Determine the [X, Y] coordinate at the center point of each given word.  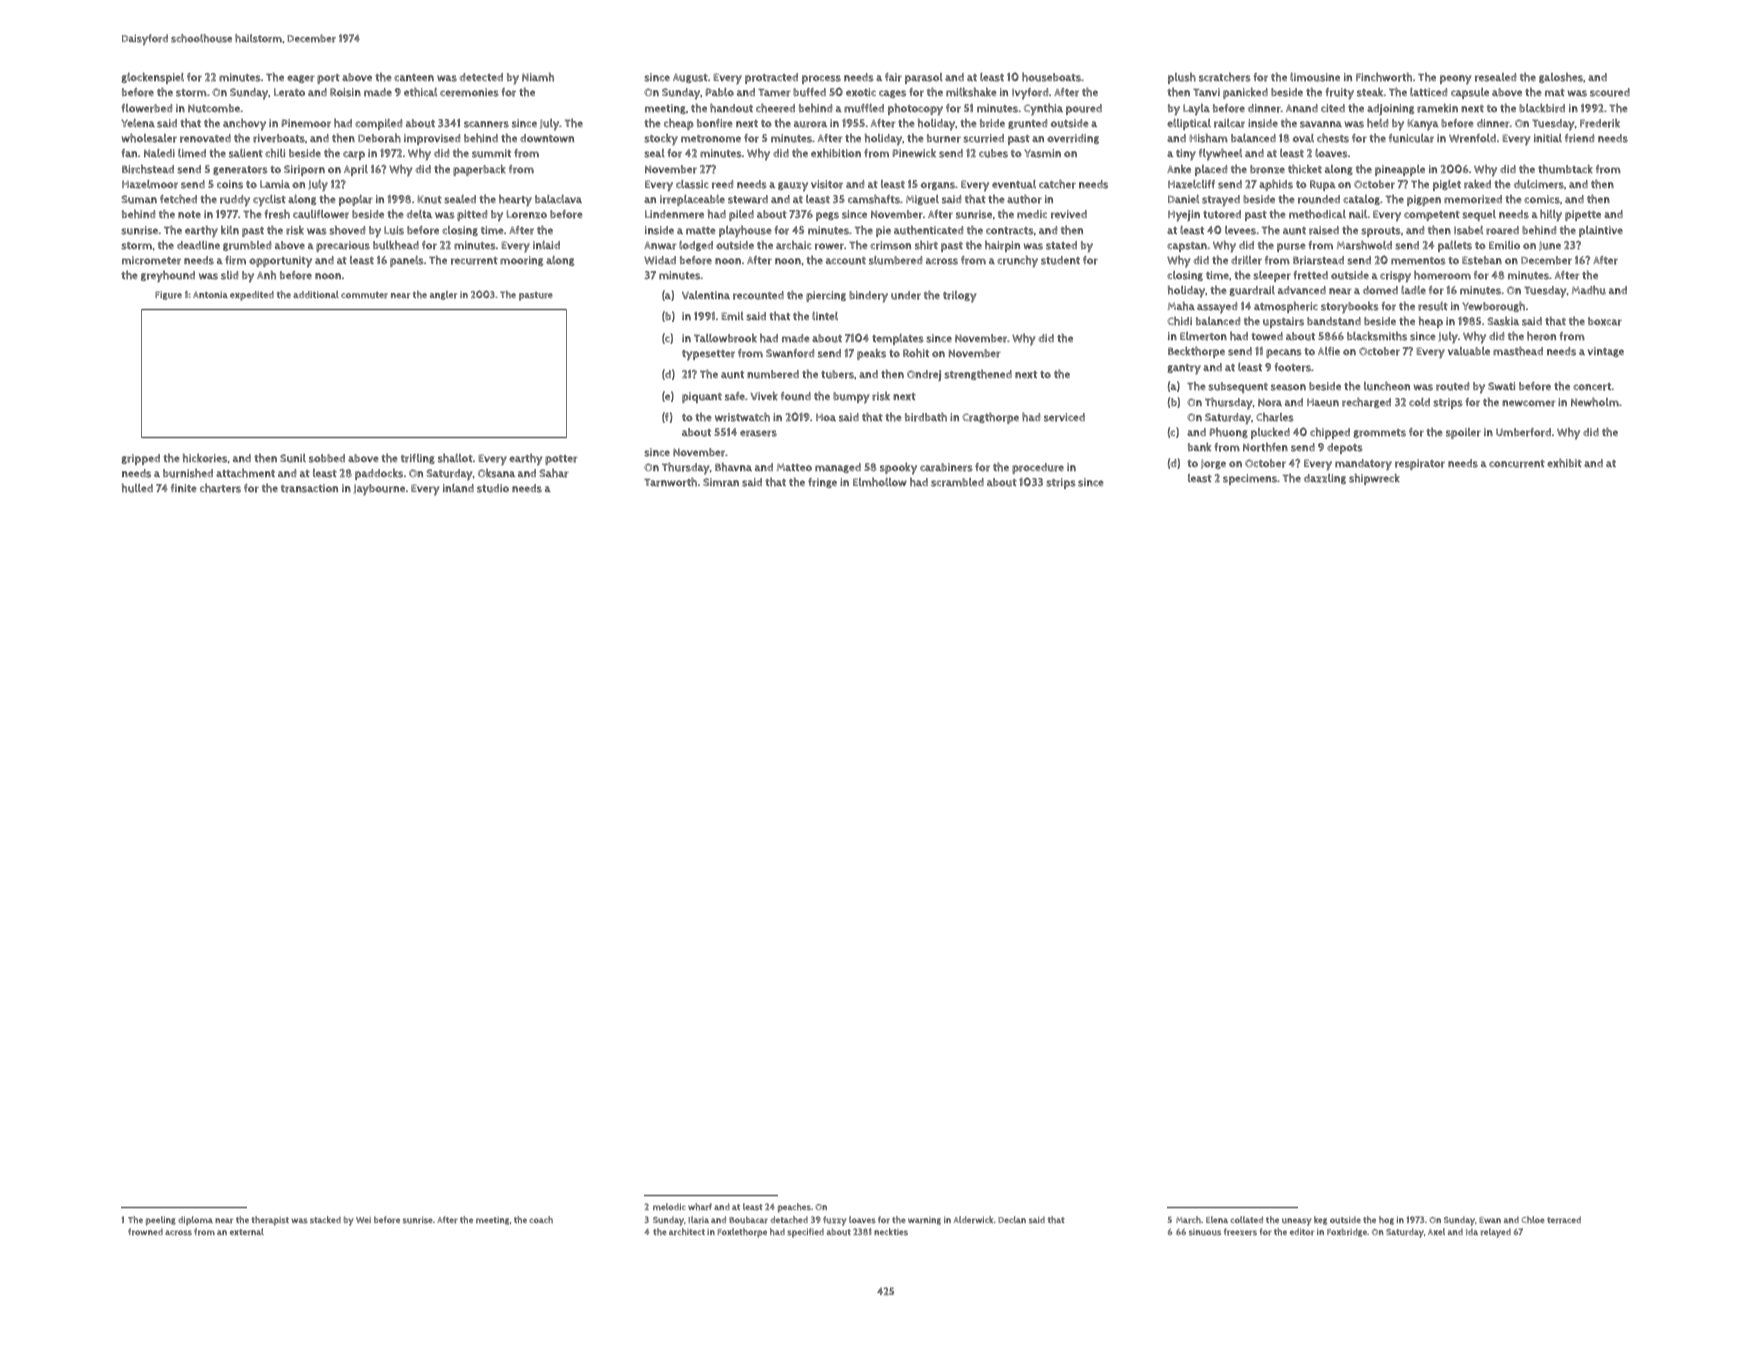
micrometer [151, 260]
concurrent [1517, 464]
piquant [702, 397]
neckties [891, 1232]
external [247, 1232]
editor [1302, 1232]
